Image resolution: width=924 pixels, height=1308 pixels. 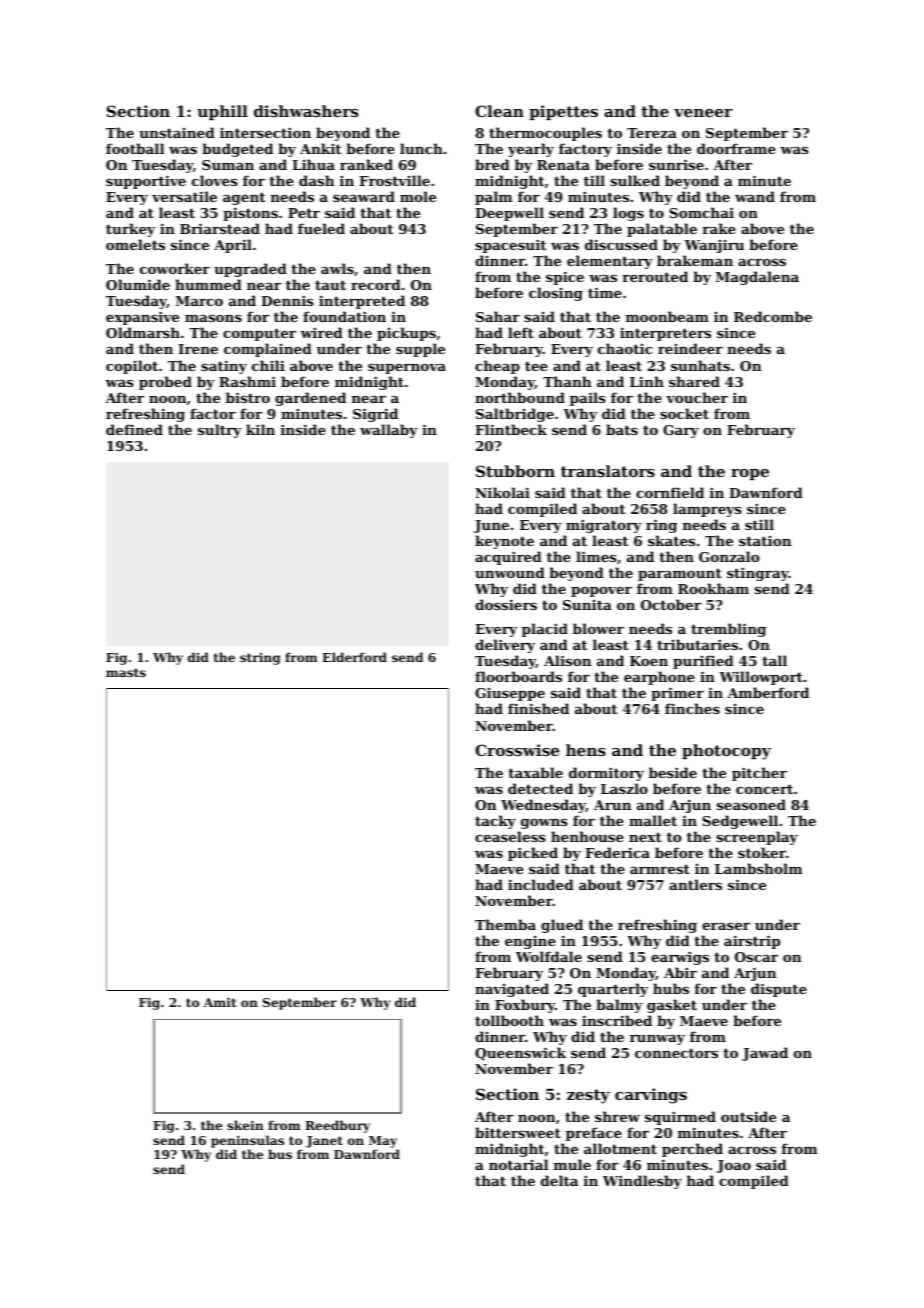 What do you see at coordinates (354, 657) in the screenshot?
I see `Elderford` at bounding box center [354, 657].
